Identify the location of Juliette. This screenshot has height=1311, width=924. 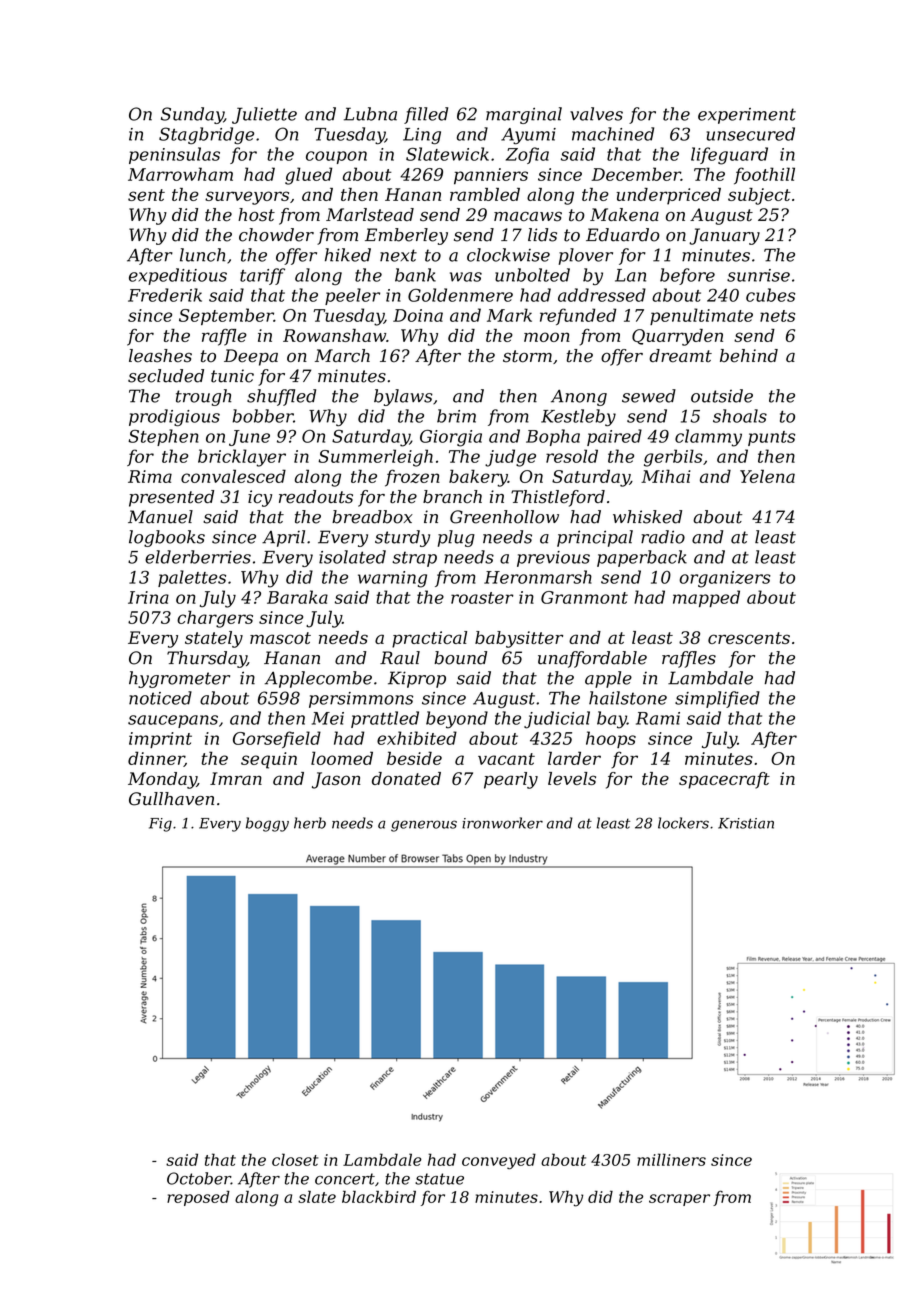
(264, 115).
